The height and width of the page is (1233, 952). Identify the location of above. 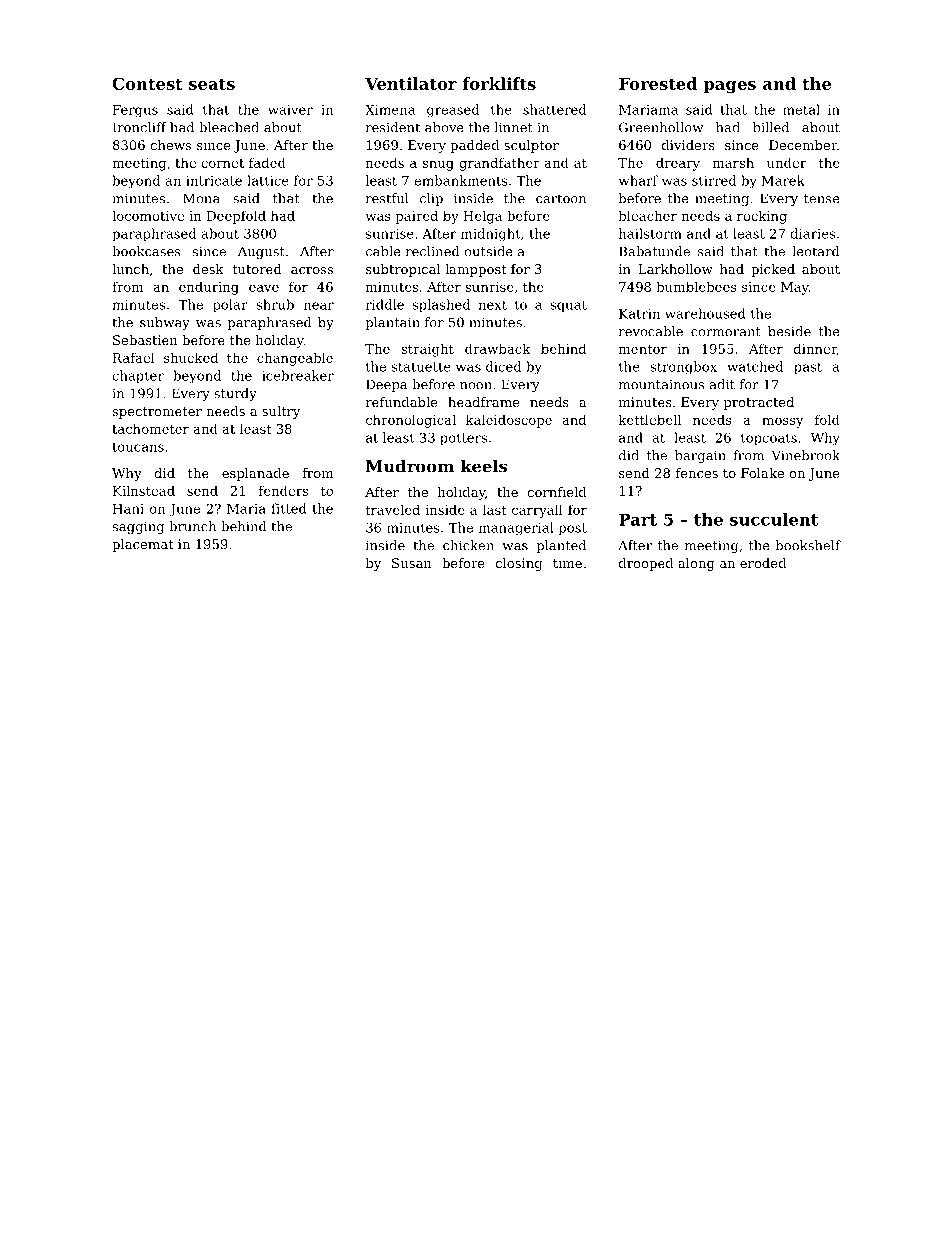
(444, 127).
